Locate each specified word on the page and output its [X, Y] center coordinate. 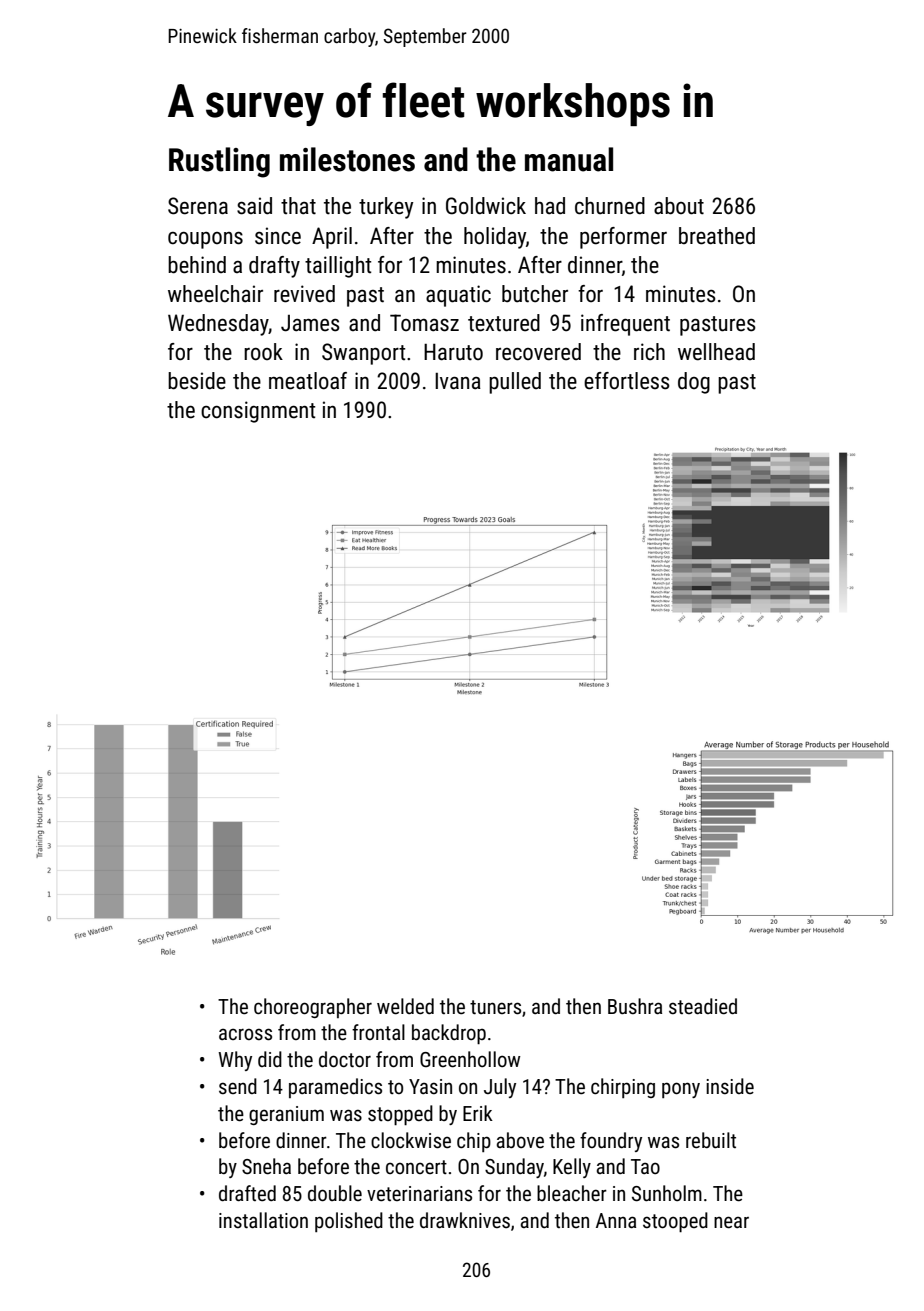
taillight [338, 267]
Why [235, 1061]
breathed [717, 236]
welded [405, 1006]
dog [694, 383]
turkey [386, 208]
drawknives [465, 1220]
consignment [258, 412]
